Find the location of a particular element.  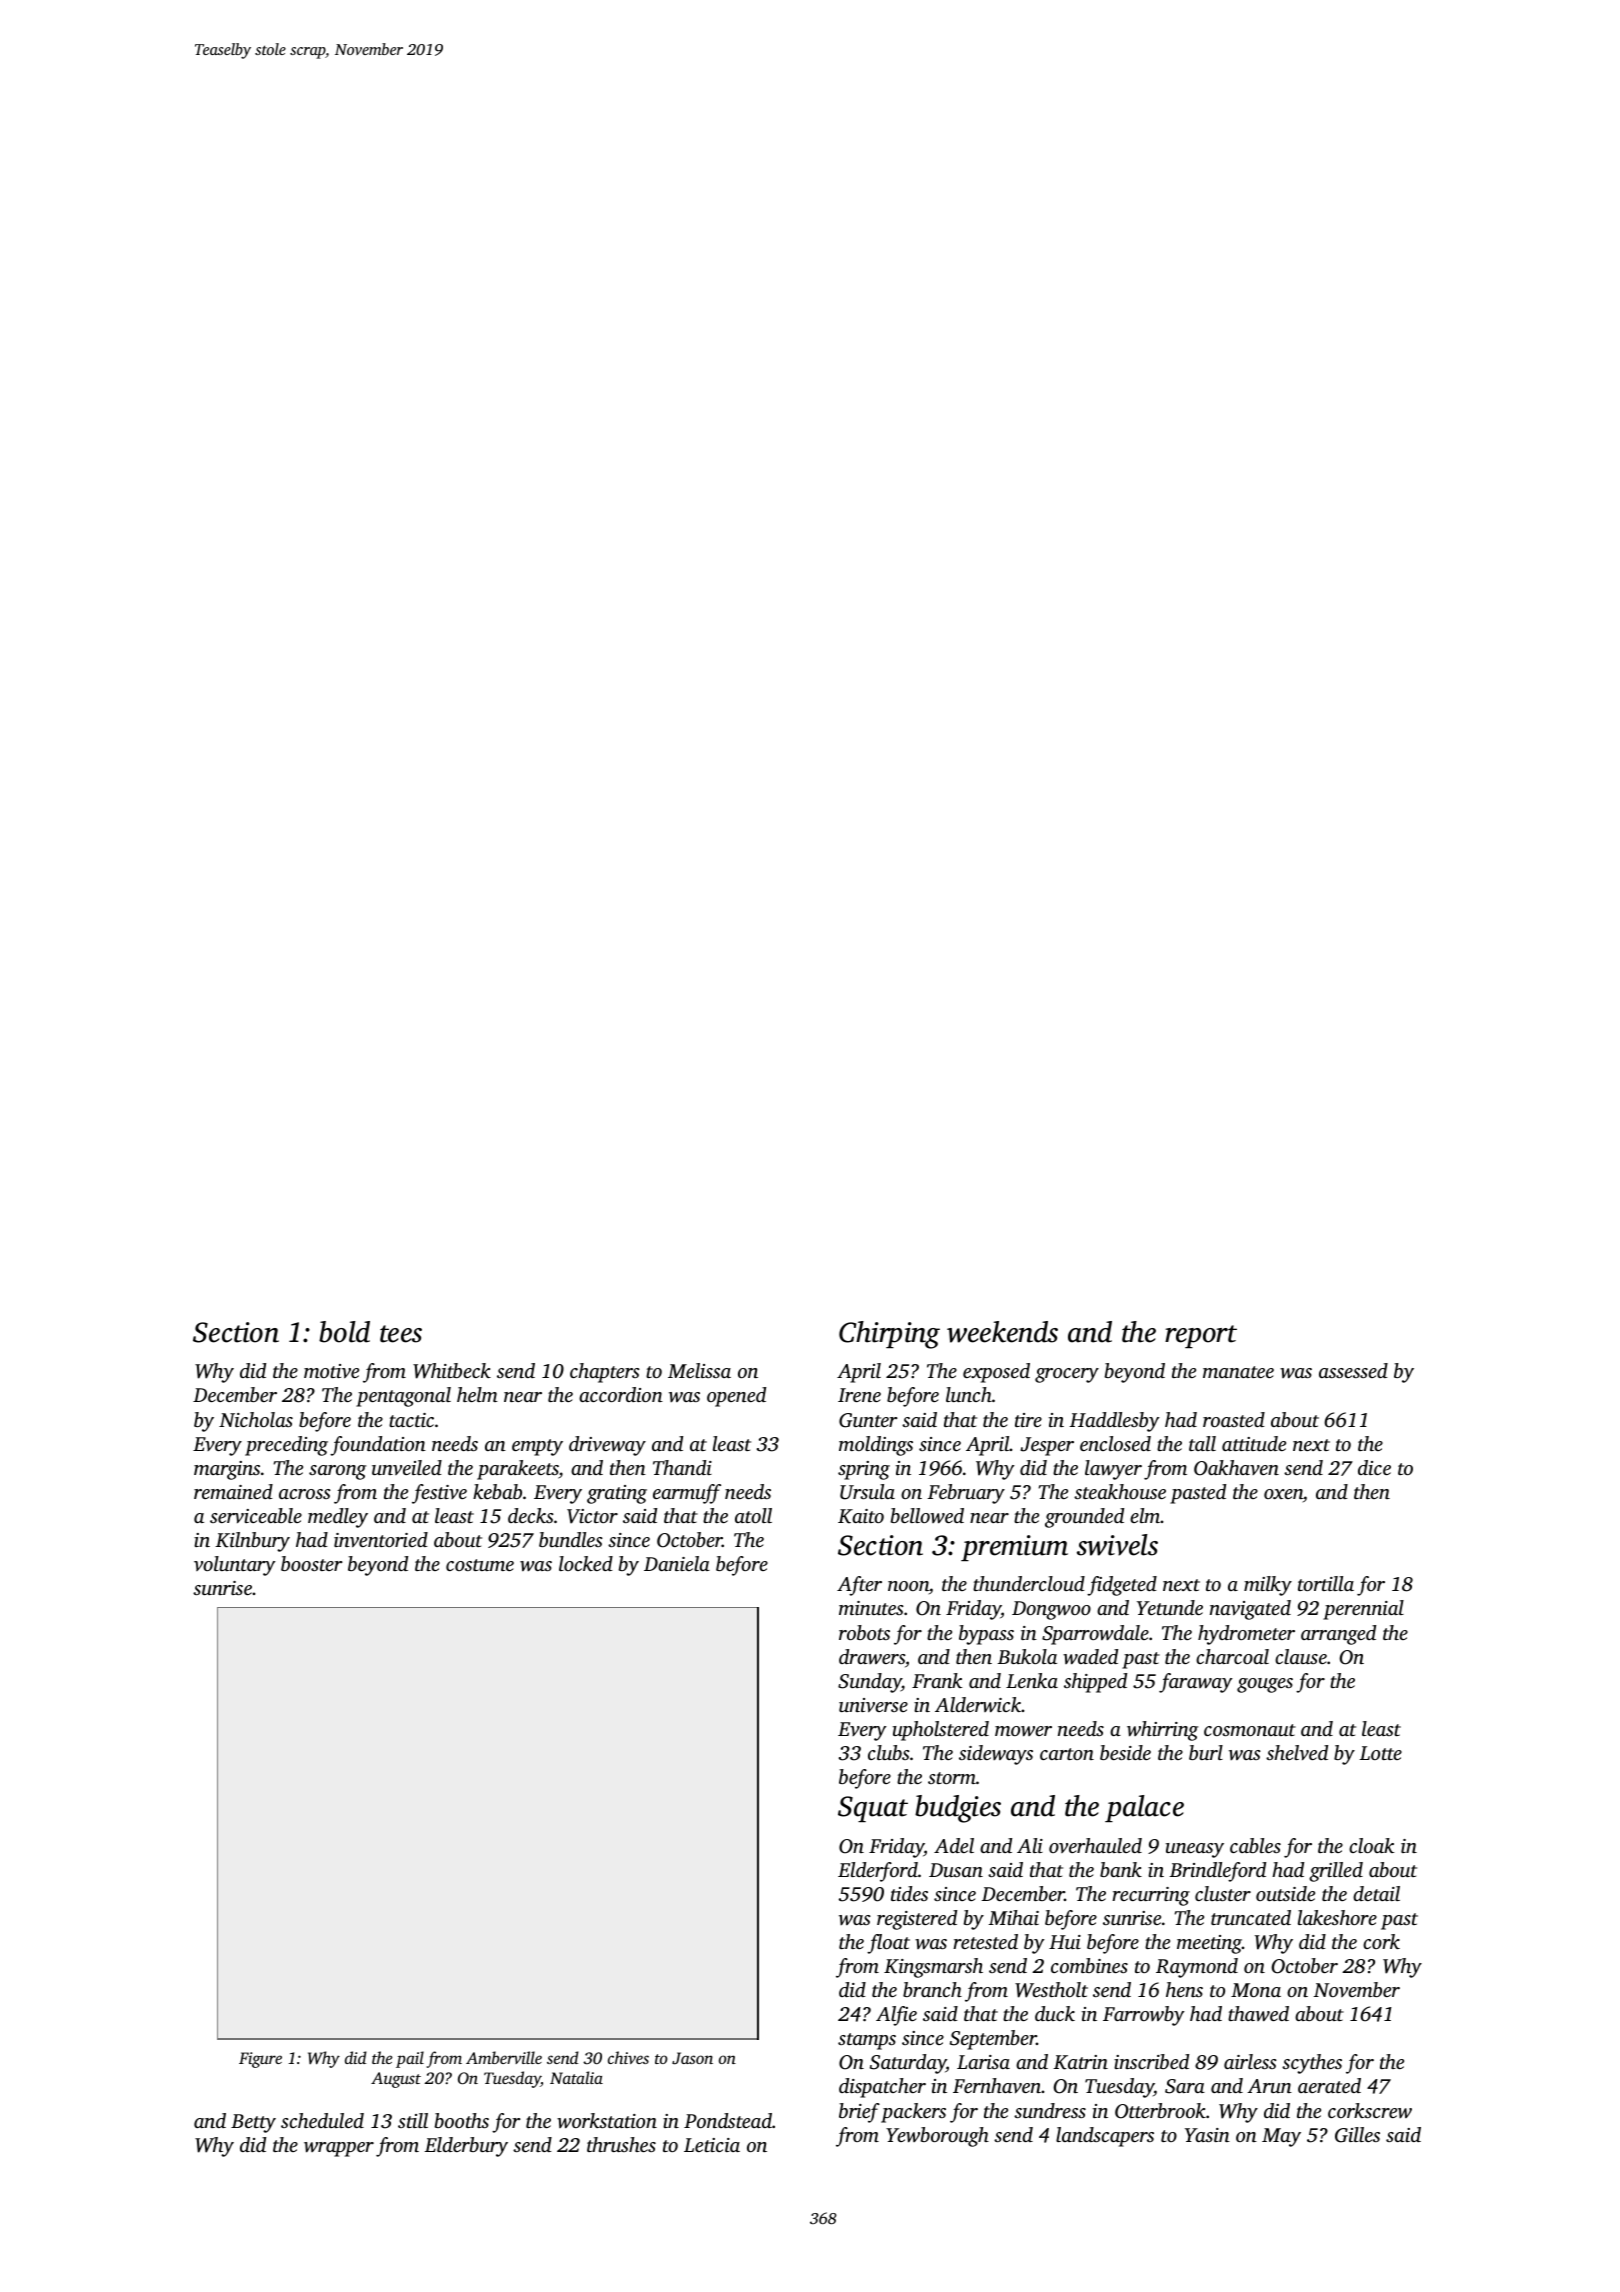

stamps is located at coordinates (867, 2041).
